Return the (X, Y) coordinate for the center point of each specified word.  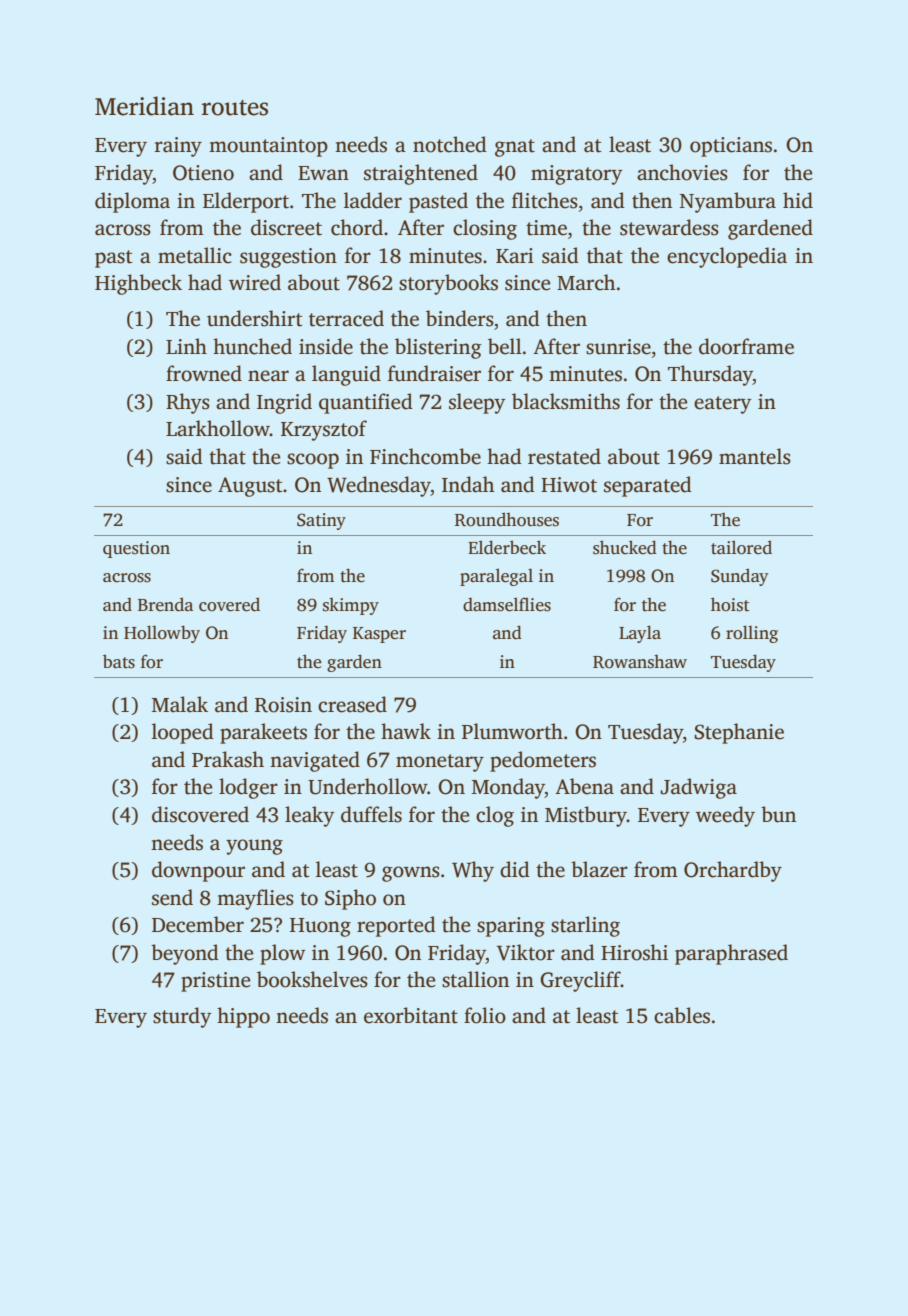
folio (485, 1015)
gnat (515, 148)
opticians (731, 147)
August (250, 487)
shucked (625, 547)
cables (682, 1015)
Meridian (144, 106)
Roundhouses (507, 519)
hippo (243, 1017)
